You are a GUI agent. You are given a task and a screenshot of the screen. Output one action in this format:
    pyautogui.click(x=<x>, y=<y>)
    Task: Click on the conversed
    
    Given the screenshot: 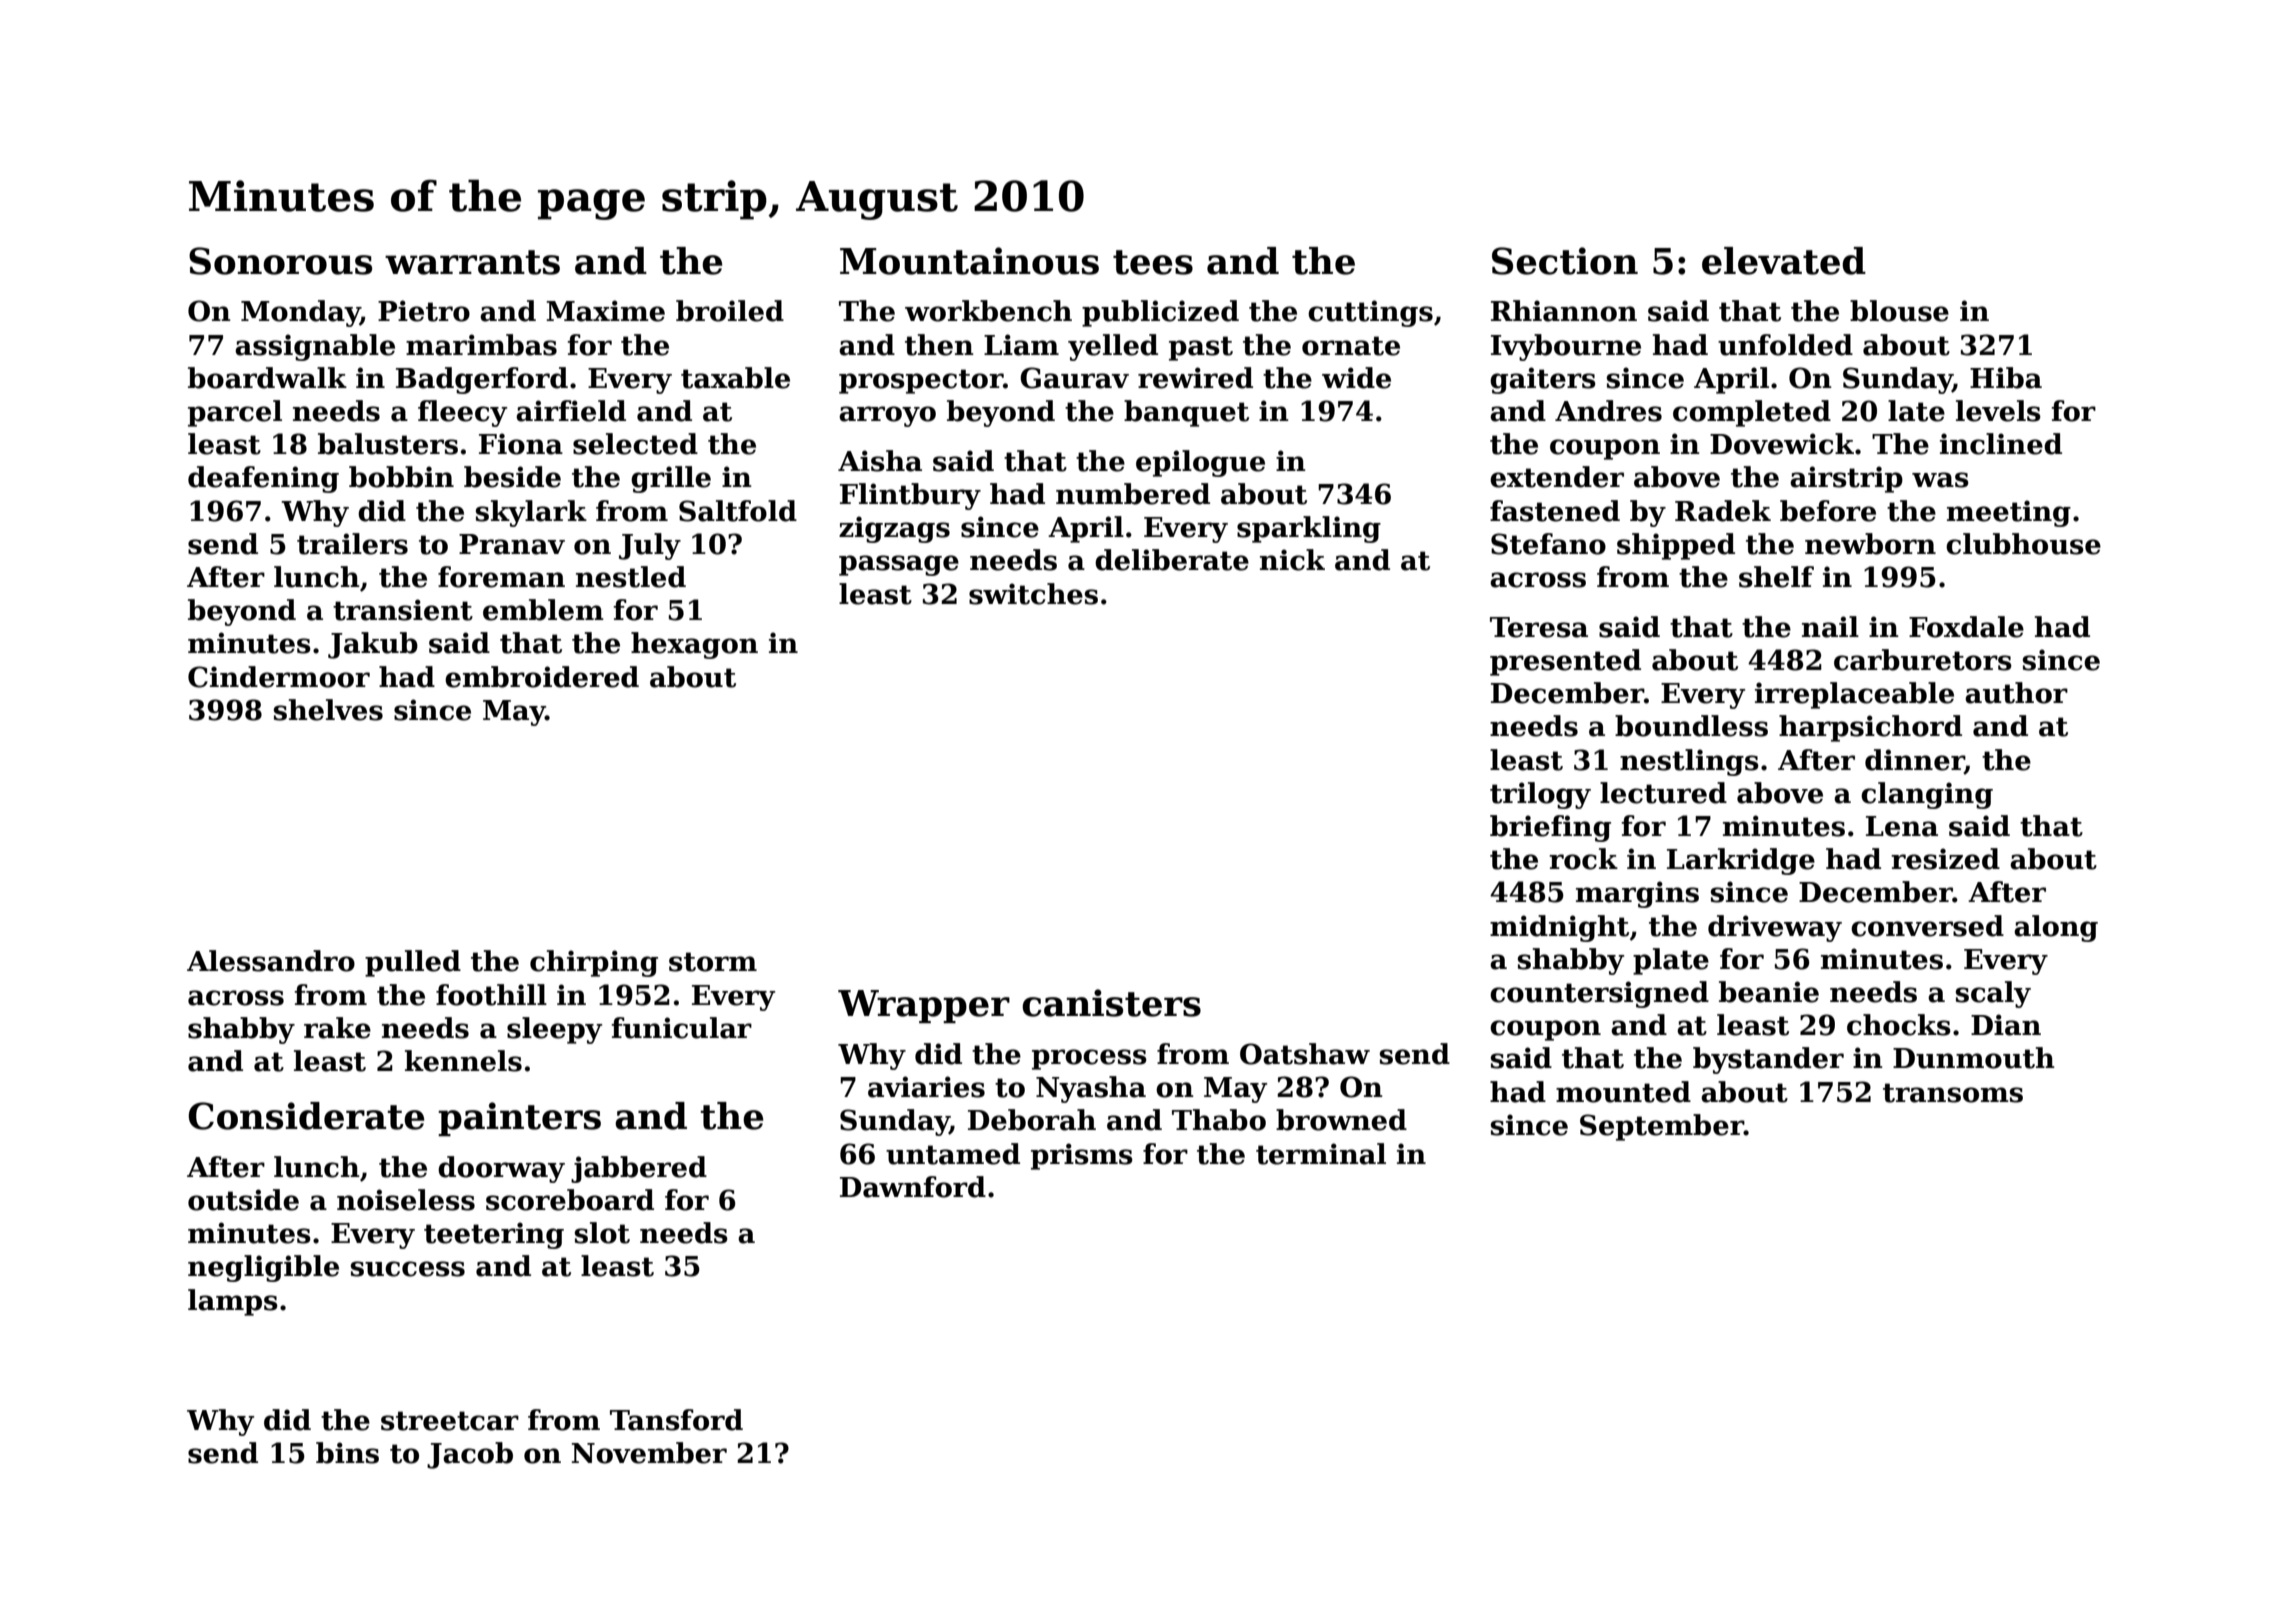 What is the action you would take?
    pyautogui.click(x=1927, y=926)
